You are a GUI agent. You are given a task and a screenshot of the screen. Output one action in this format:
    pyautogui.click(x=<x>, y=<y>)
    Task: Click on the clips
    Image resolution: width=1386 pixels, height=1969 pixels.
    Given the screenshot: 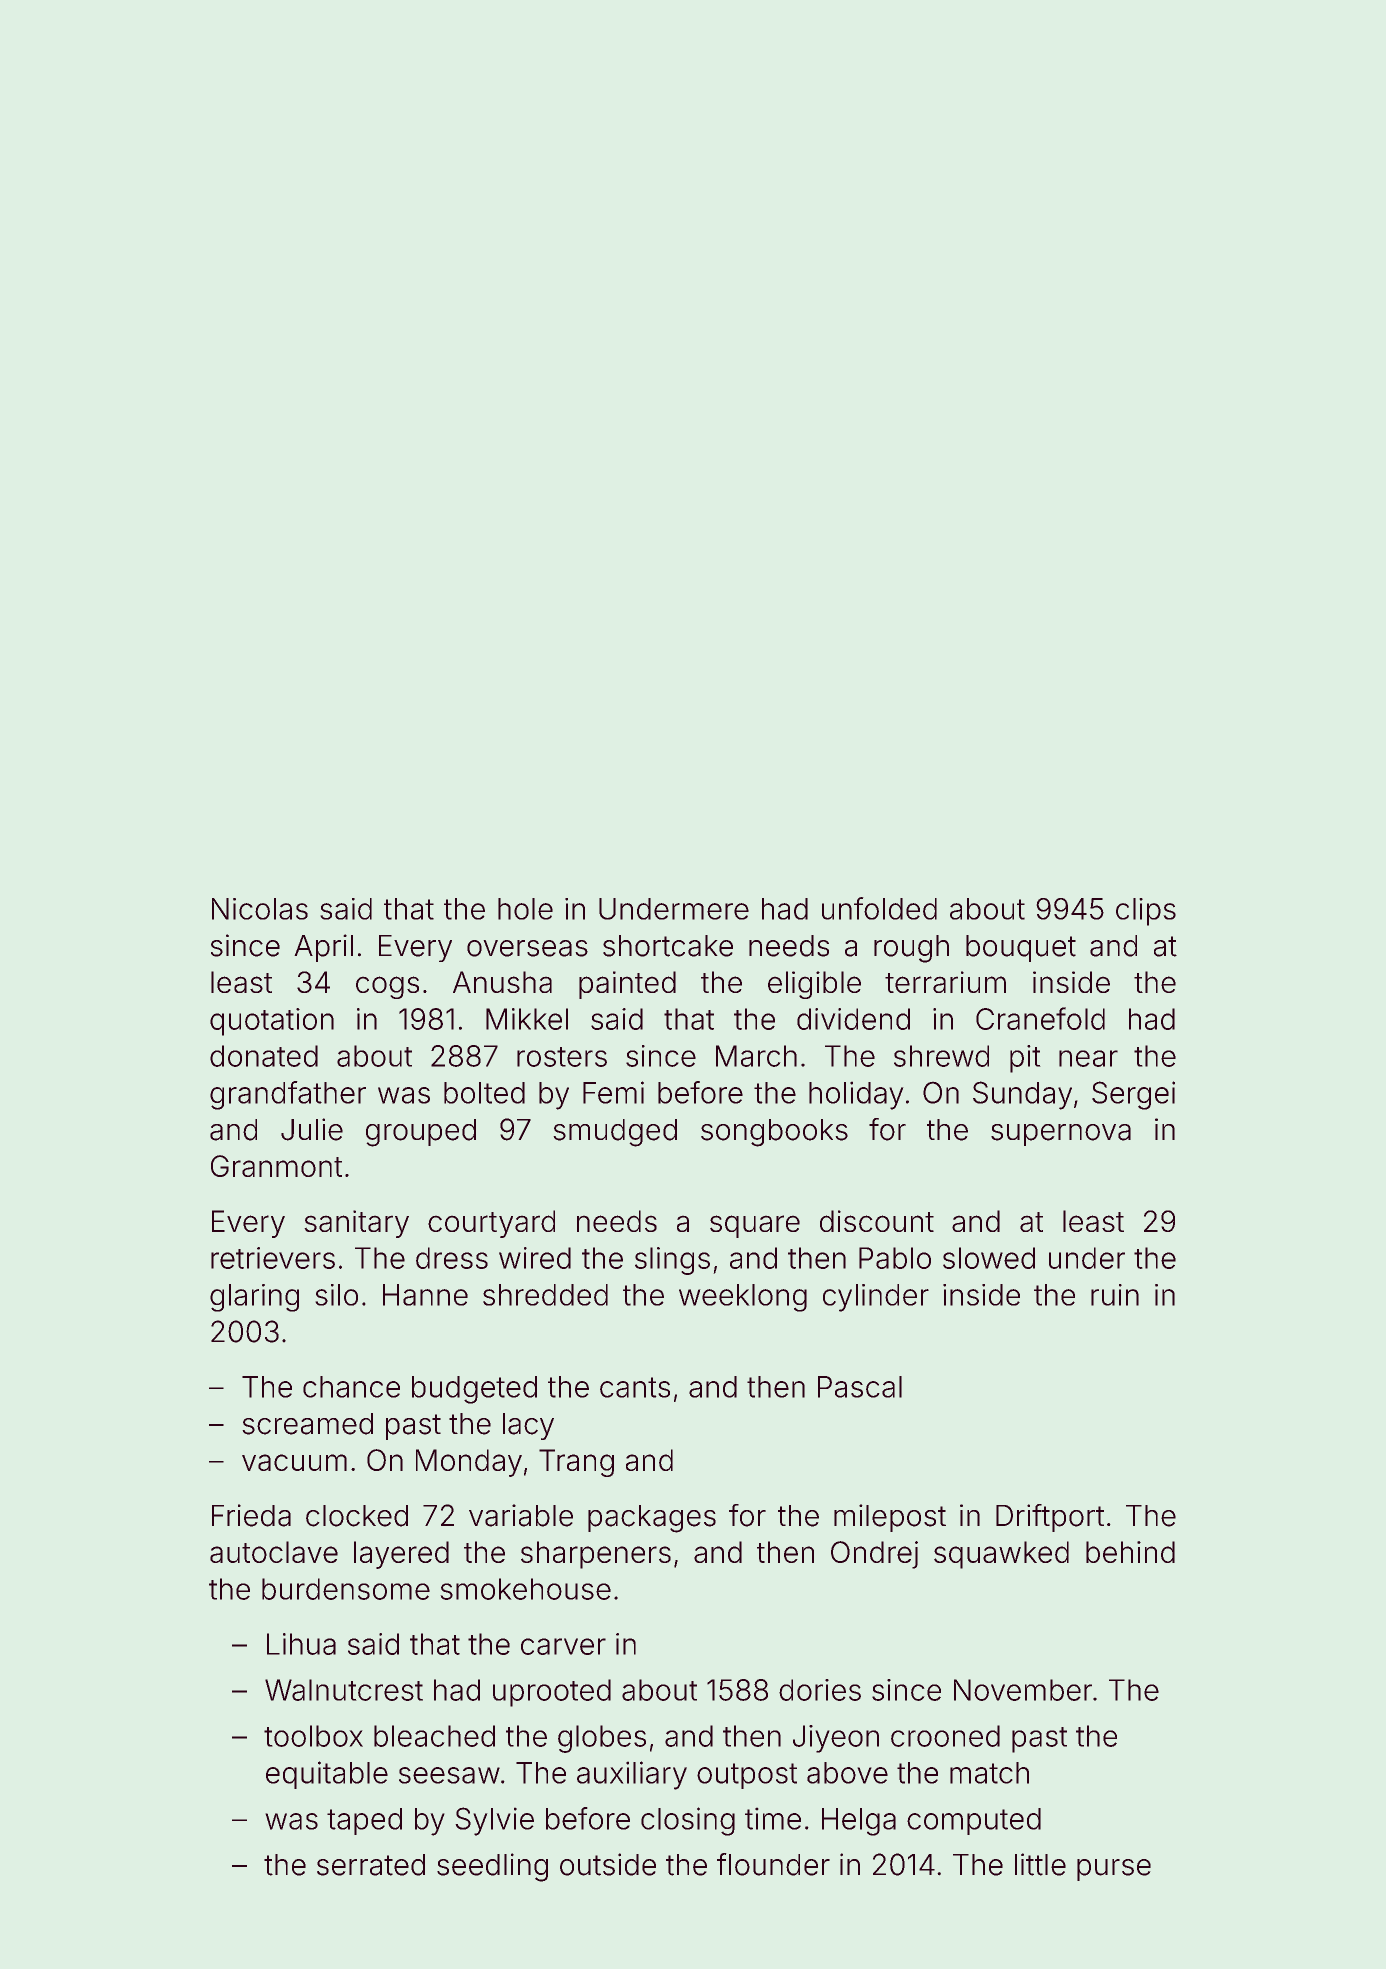 What is the action you would take?
    pyautogui.click(x=1146, y=912)
